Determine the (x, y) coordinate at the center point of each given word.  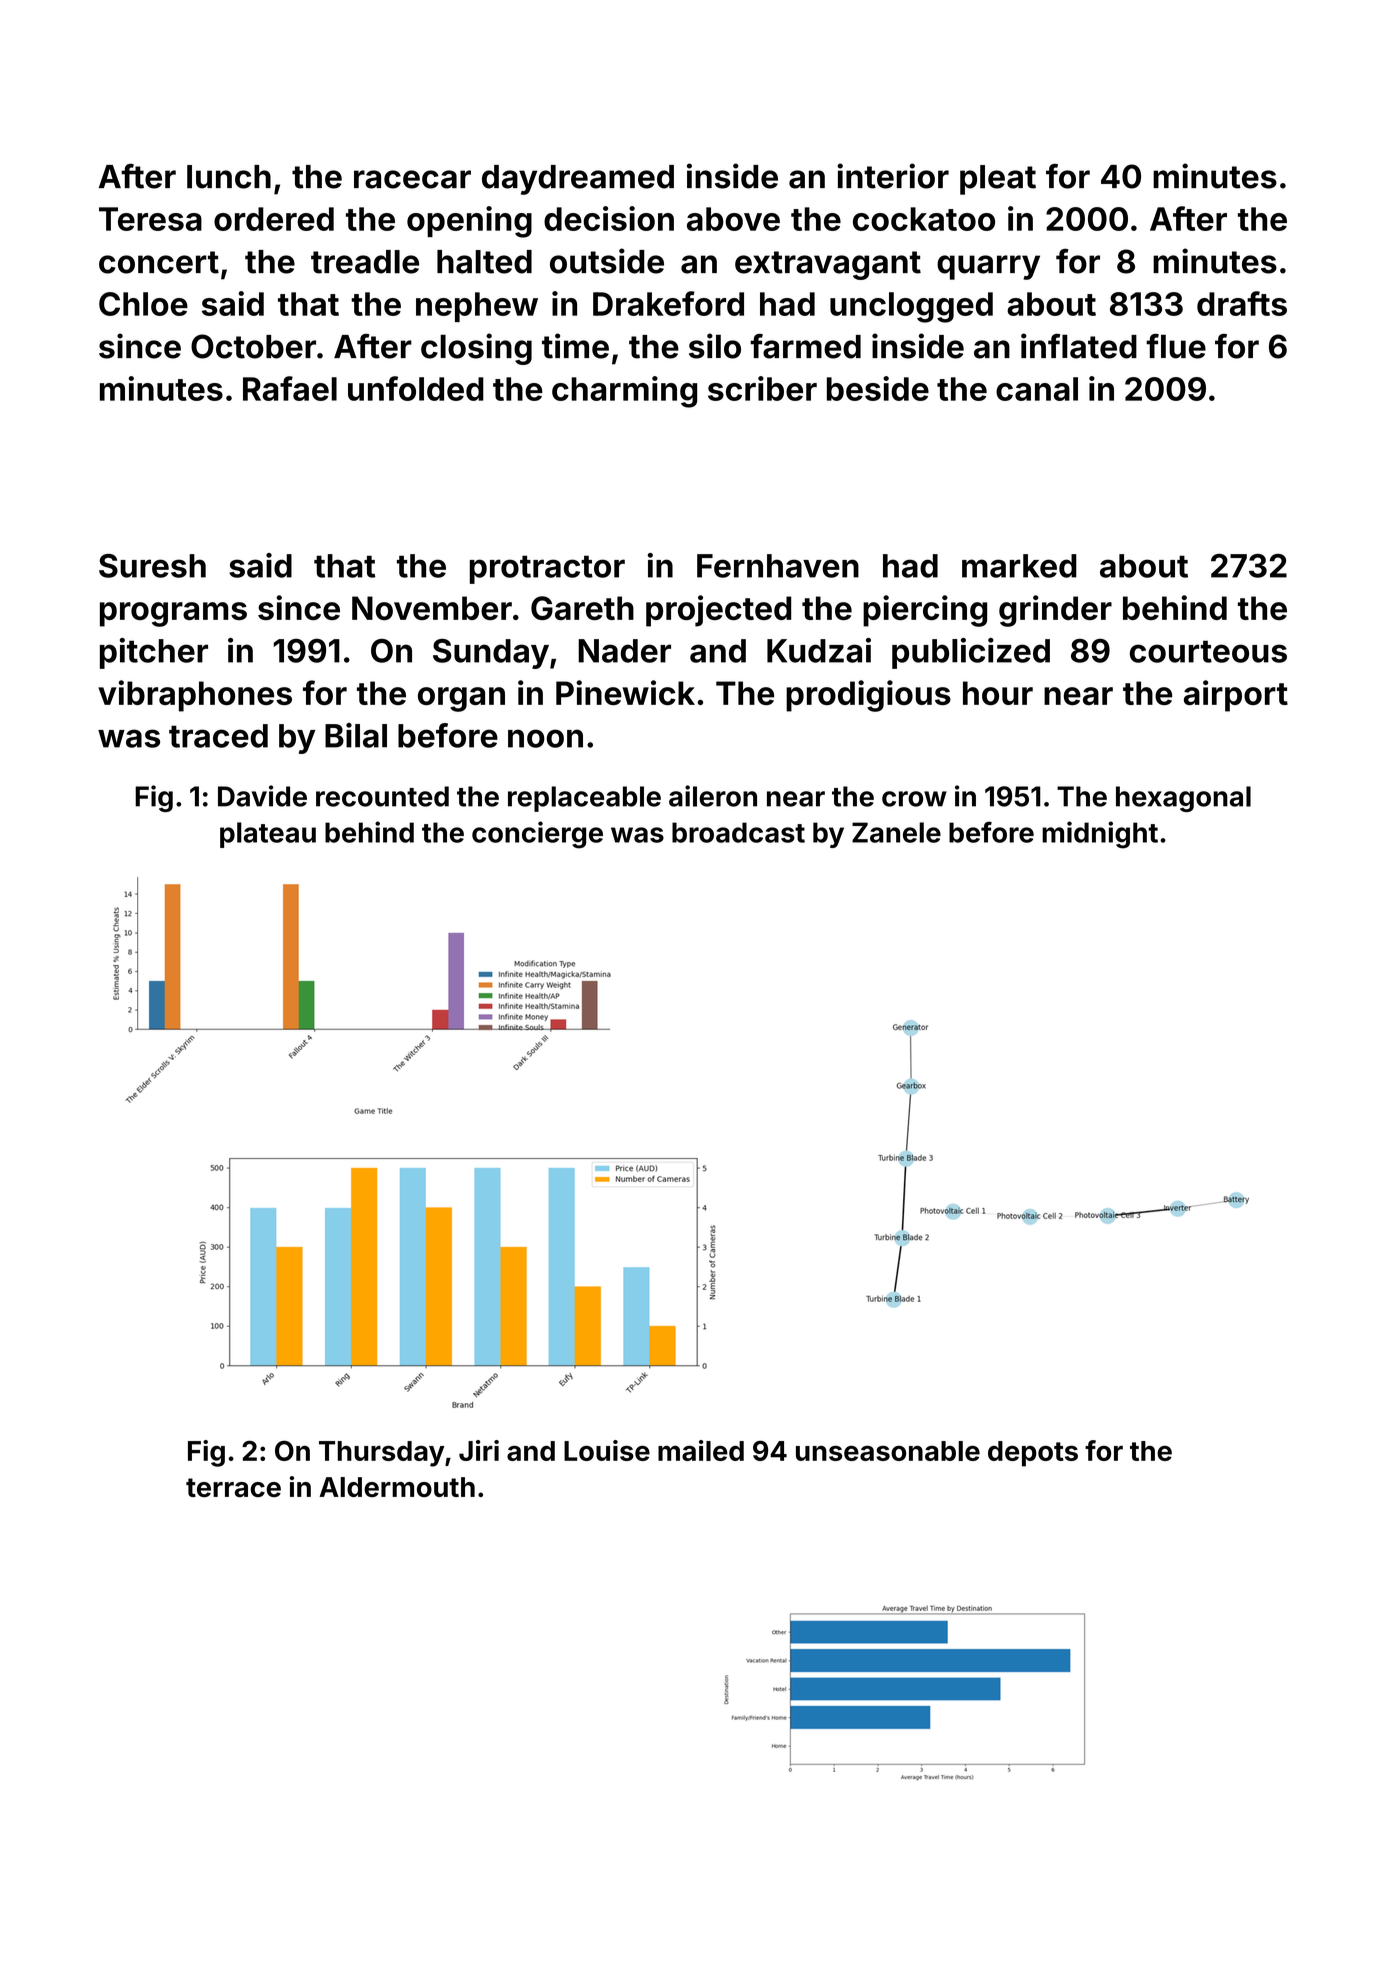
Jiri (479, 1450)
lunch (229, 177)
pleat (998, 180)
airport (1236, 696)
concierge (537, 835)
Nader (624, 651)
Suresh (152, 566)
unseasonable (888, 1451)
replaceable (584, 799)
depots (1033, 1454)
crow (914, 799)
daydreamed (578, 180)
